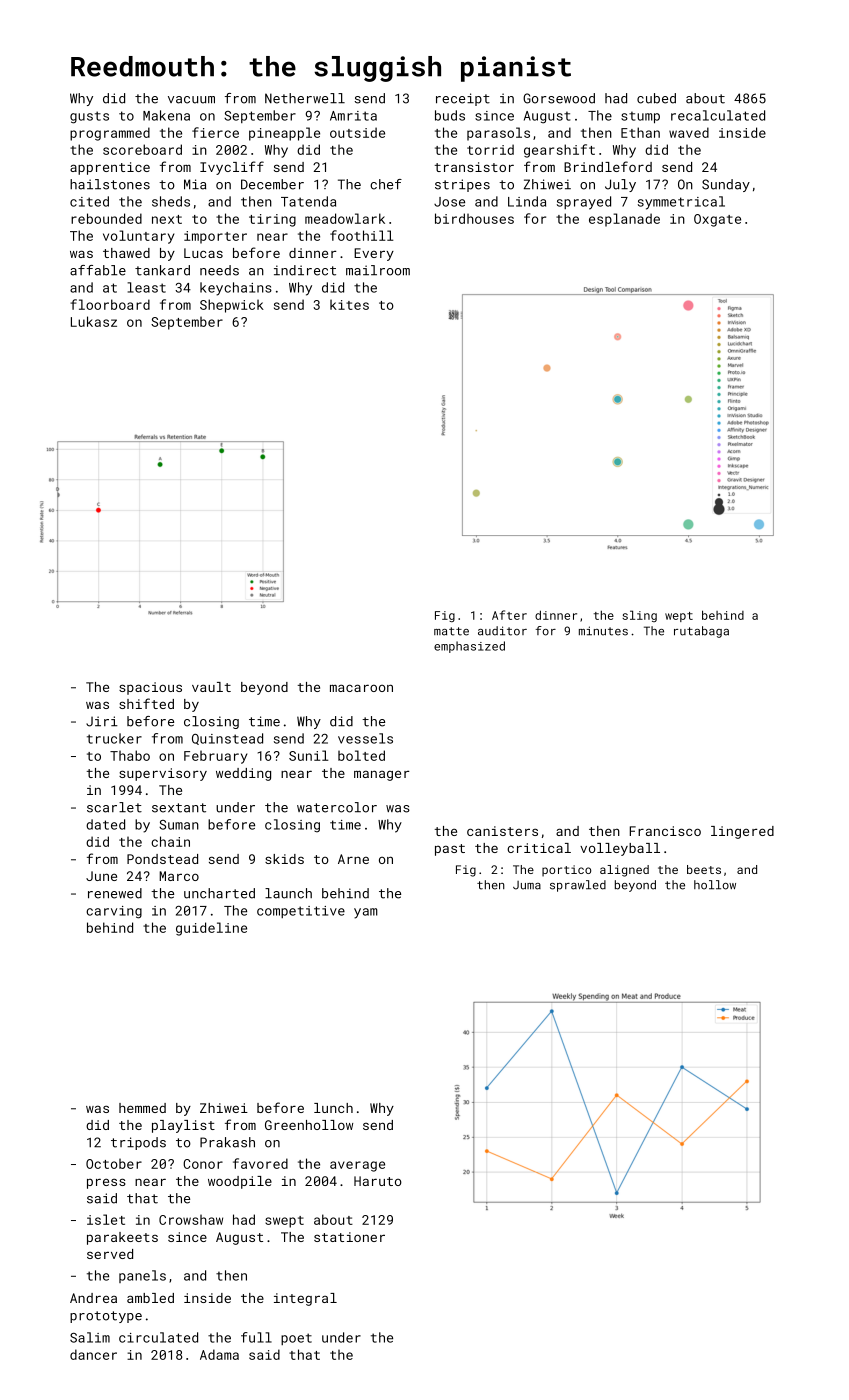  What do you see at coordinates (106, 218) in the image?
I see `rebounded` at bounding box center [106, 218].
